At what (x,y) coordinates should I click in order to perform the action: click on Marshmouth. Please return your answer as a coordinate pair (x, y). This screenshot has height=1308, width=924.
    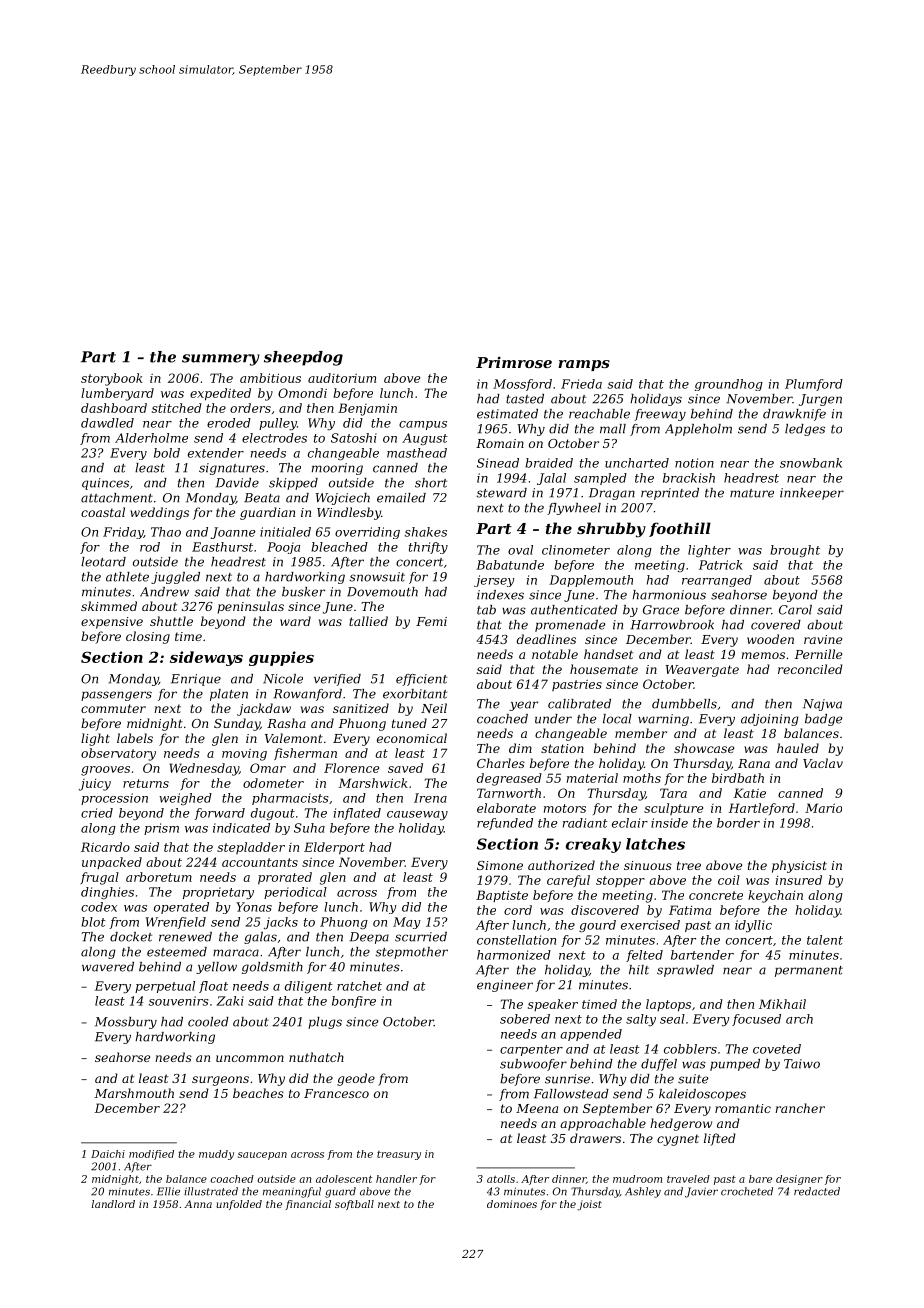
    Looking at the image, I should click on (134, 1093).
